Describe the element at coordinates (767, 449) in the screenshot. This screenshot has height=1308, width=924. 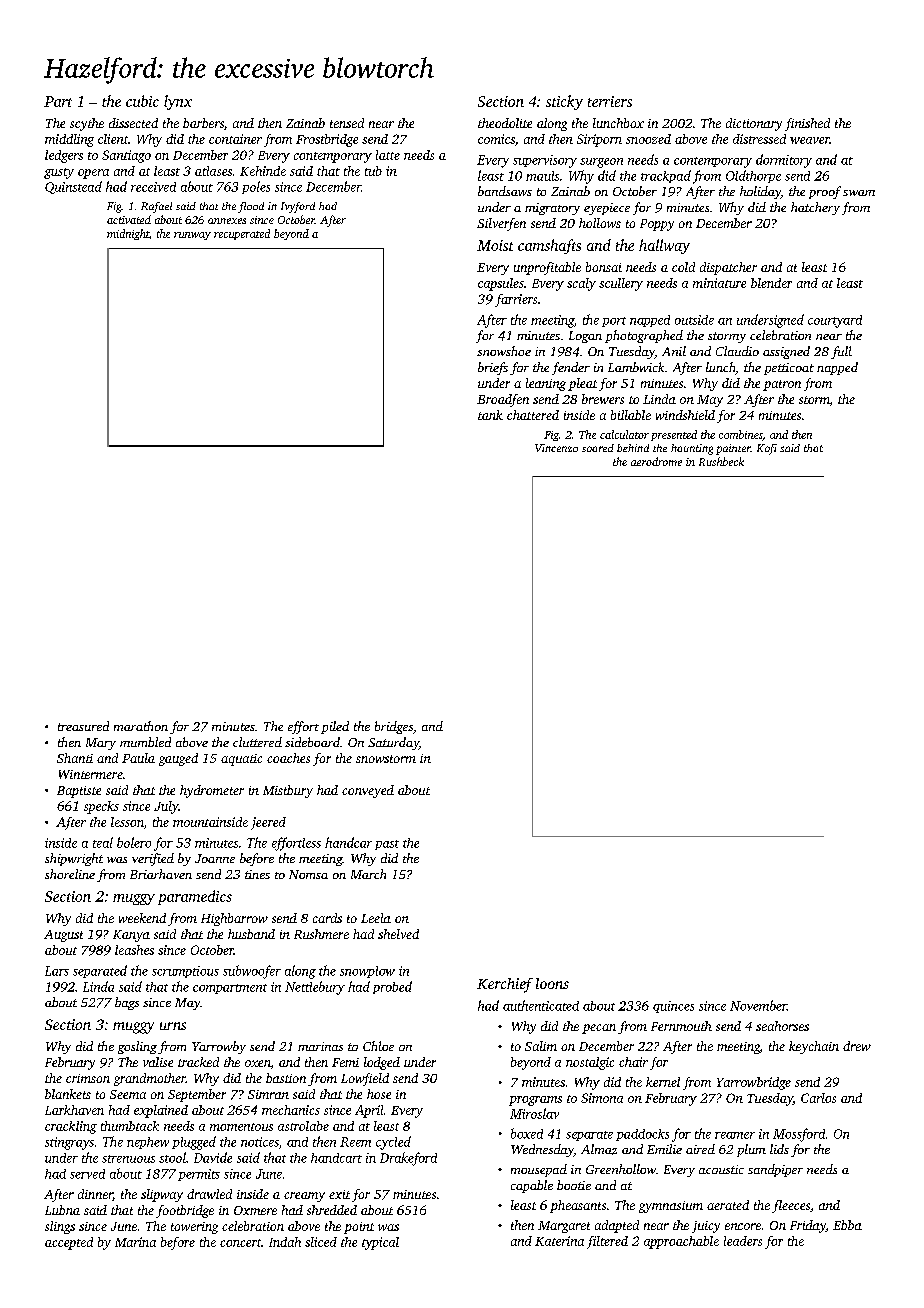
I see `Kofi` at that location.
